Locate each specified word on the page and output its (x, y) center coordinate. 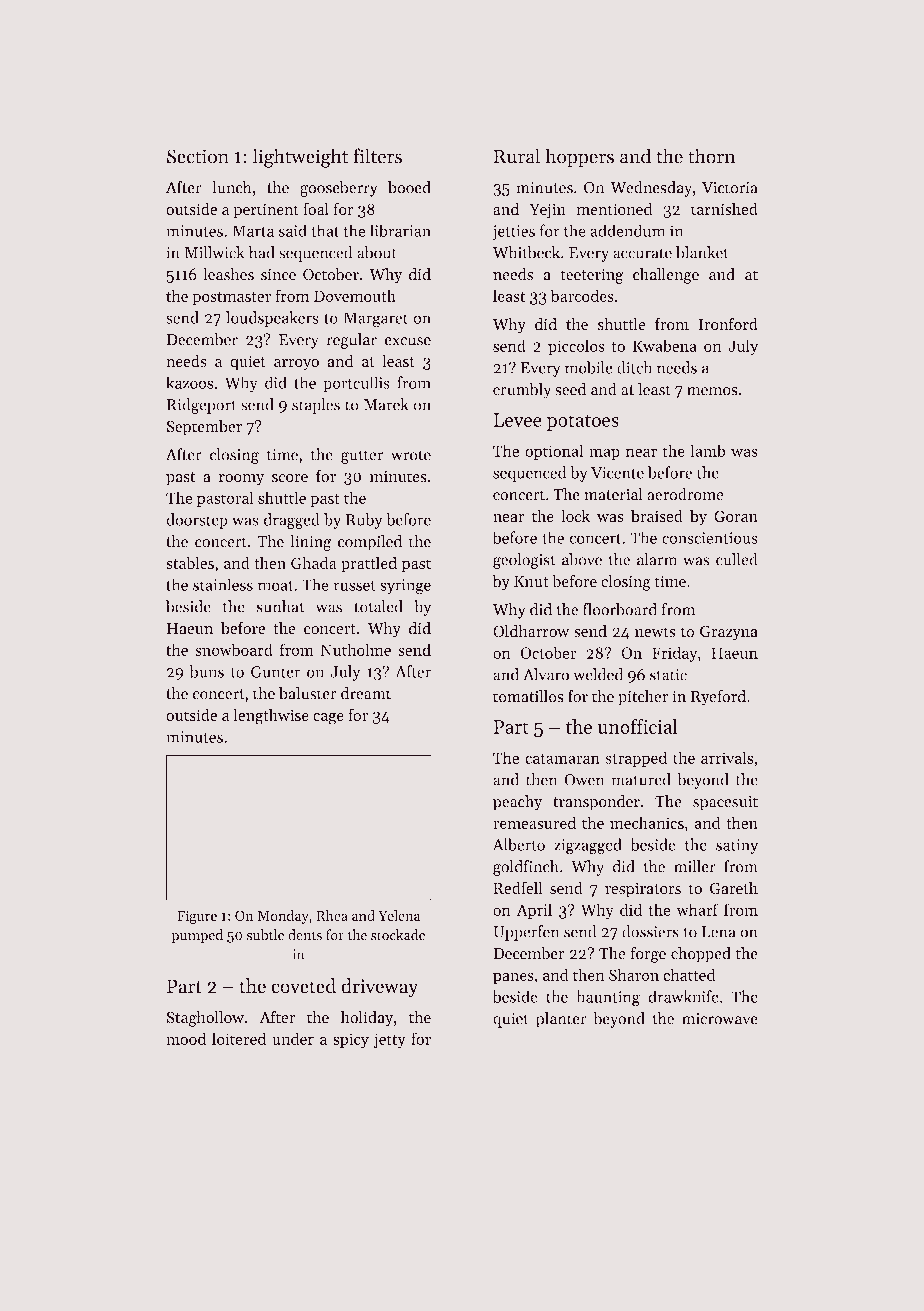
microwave (720, 1019)
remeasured (534, 822)
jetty (390, 1041)
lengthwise (271, 716)
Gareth (734, 888)
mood (186, 1038)
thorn (711, 156)
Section (198, 156)
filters (378, 156)
